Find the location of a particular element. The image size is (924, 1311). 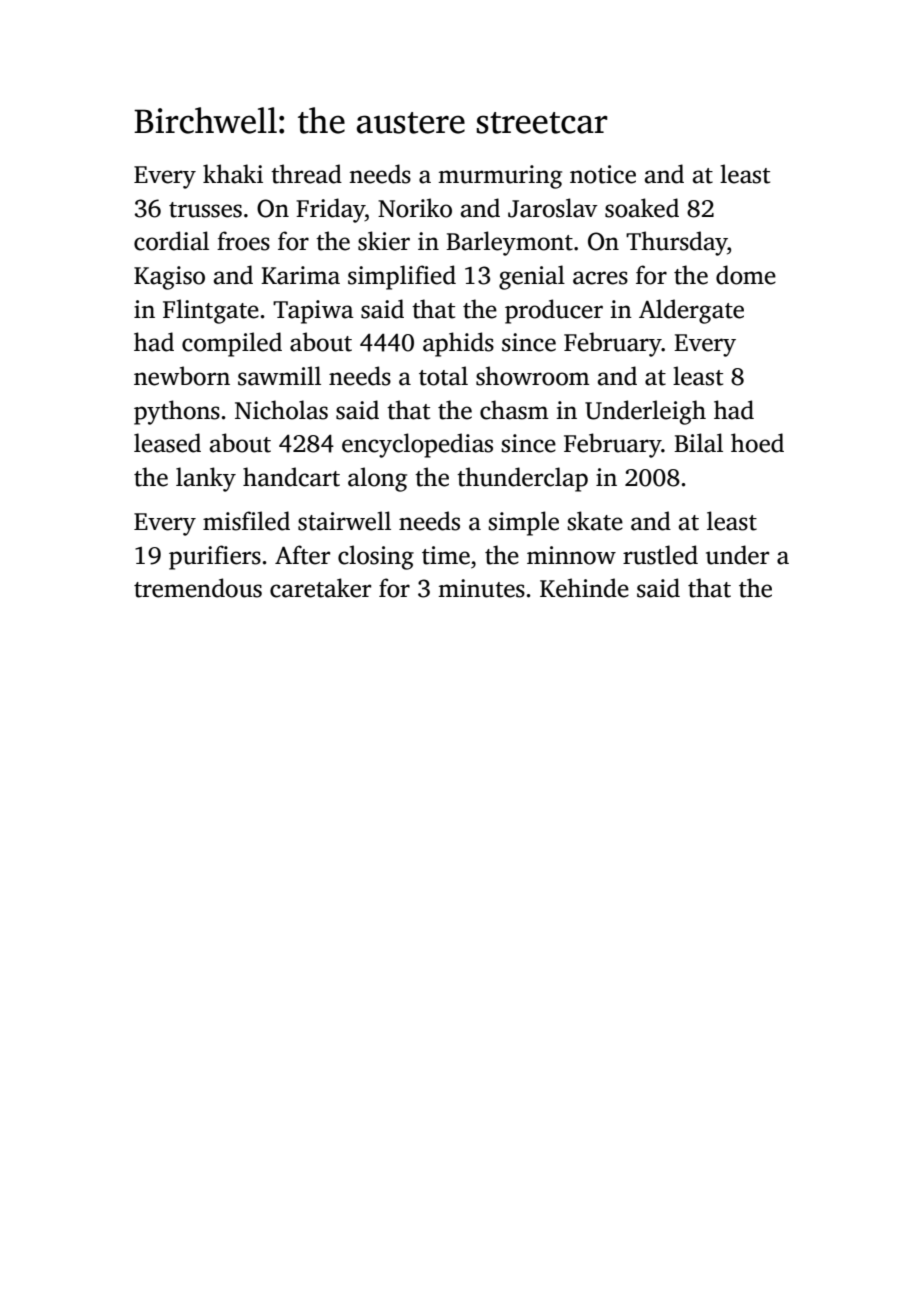

minutes is located at coordinates (481, 588).
